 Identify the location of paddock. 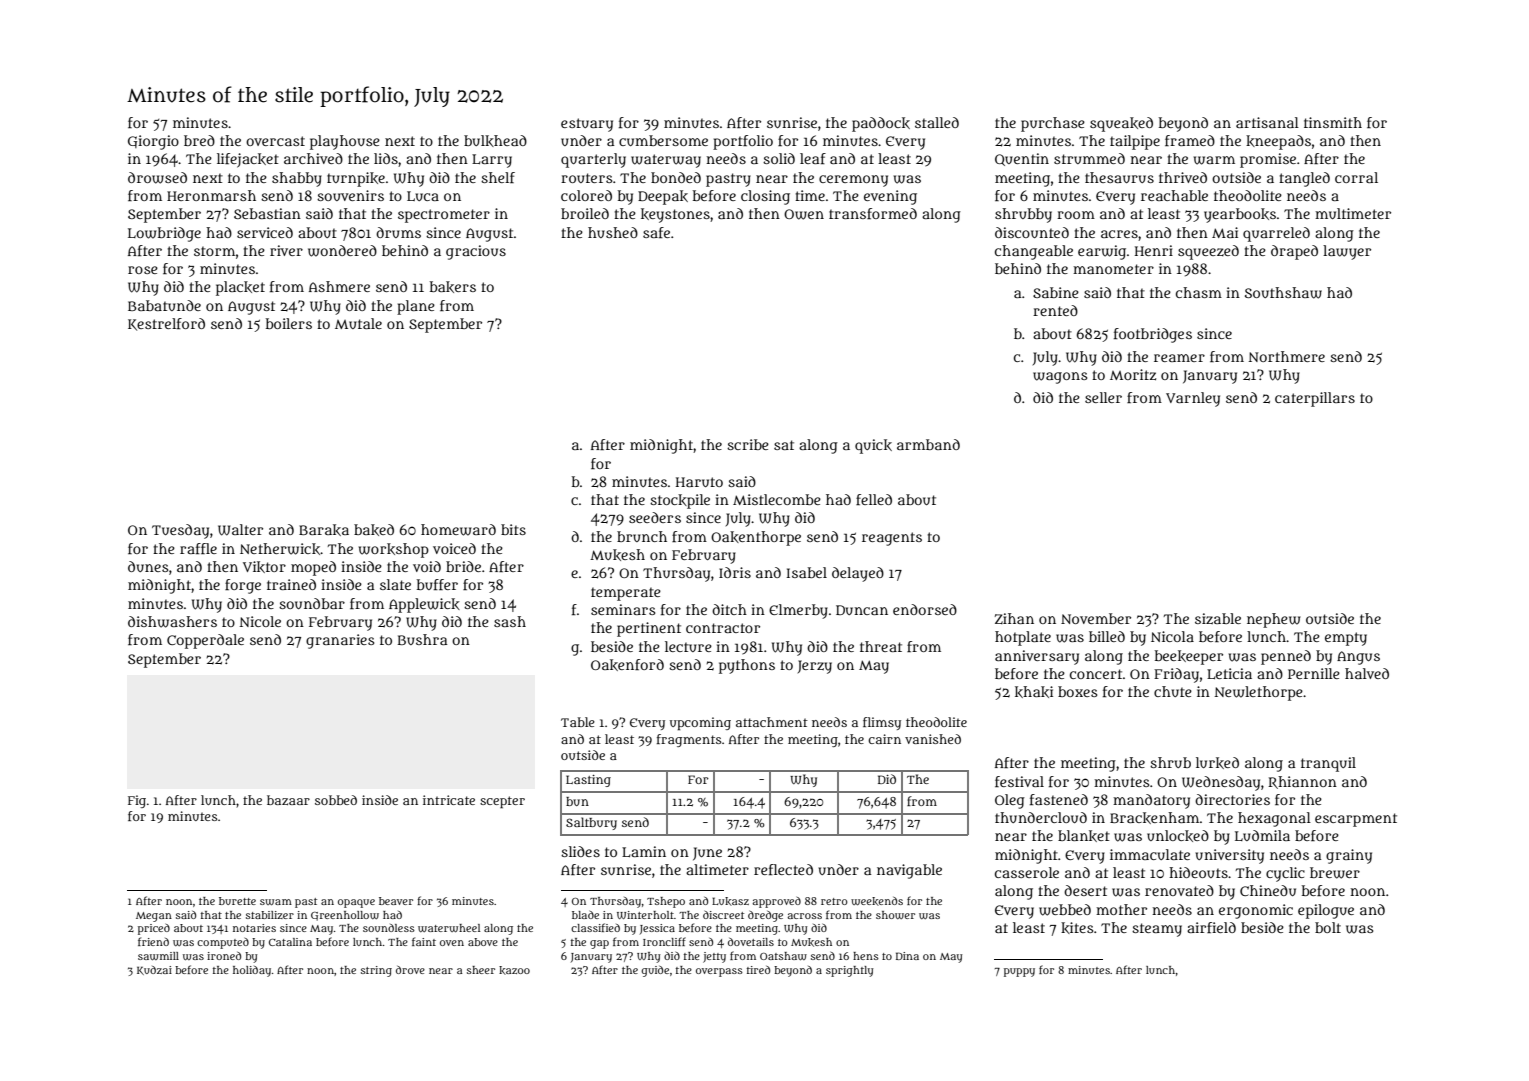
(881, 124).
